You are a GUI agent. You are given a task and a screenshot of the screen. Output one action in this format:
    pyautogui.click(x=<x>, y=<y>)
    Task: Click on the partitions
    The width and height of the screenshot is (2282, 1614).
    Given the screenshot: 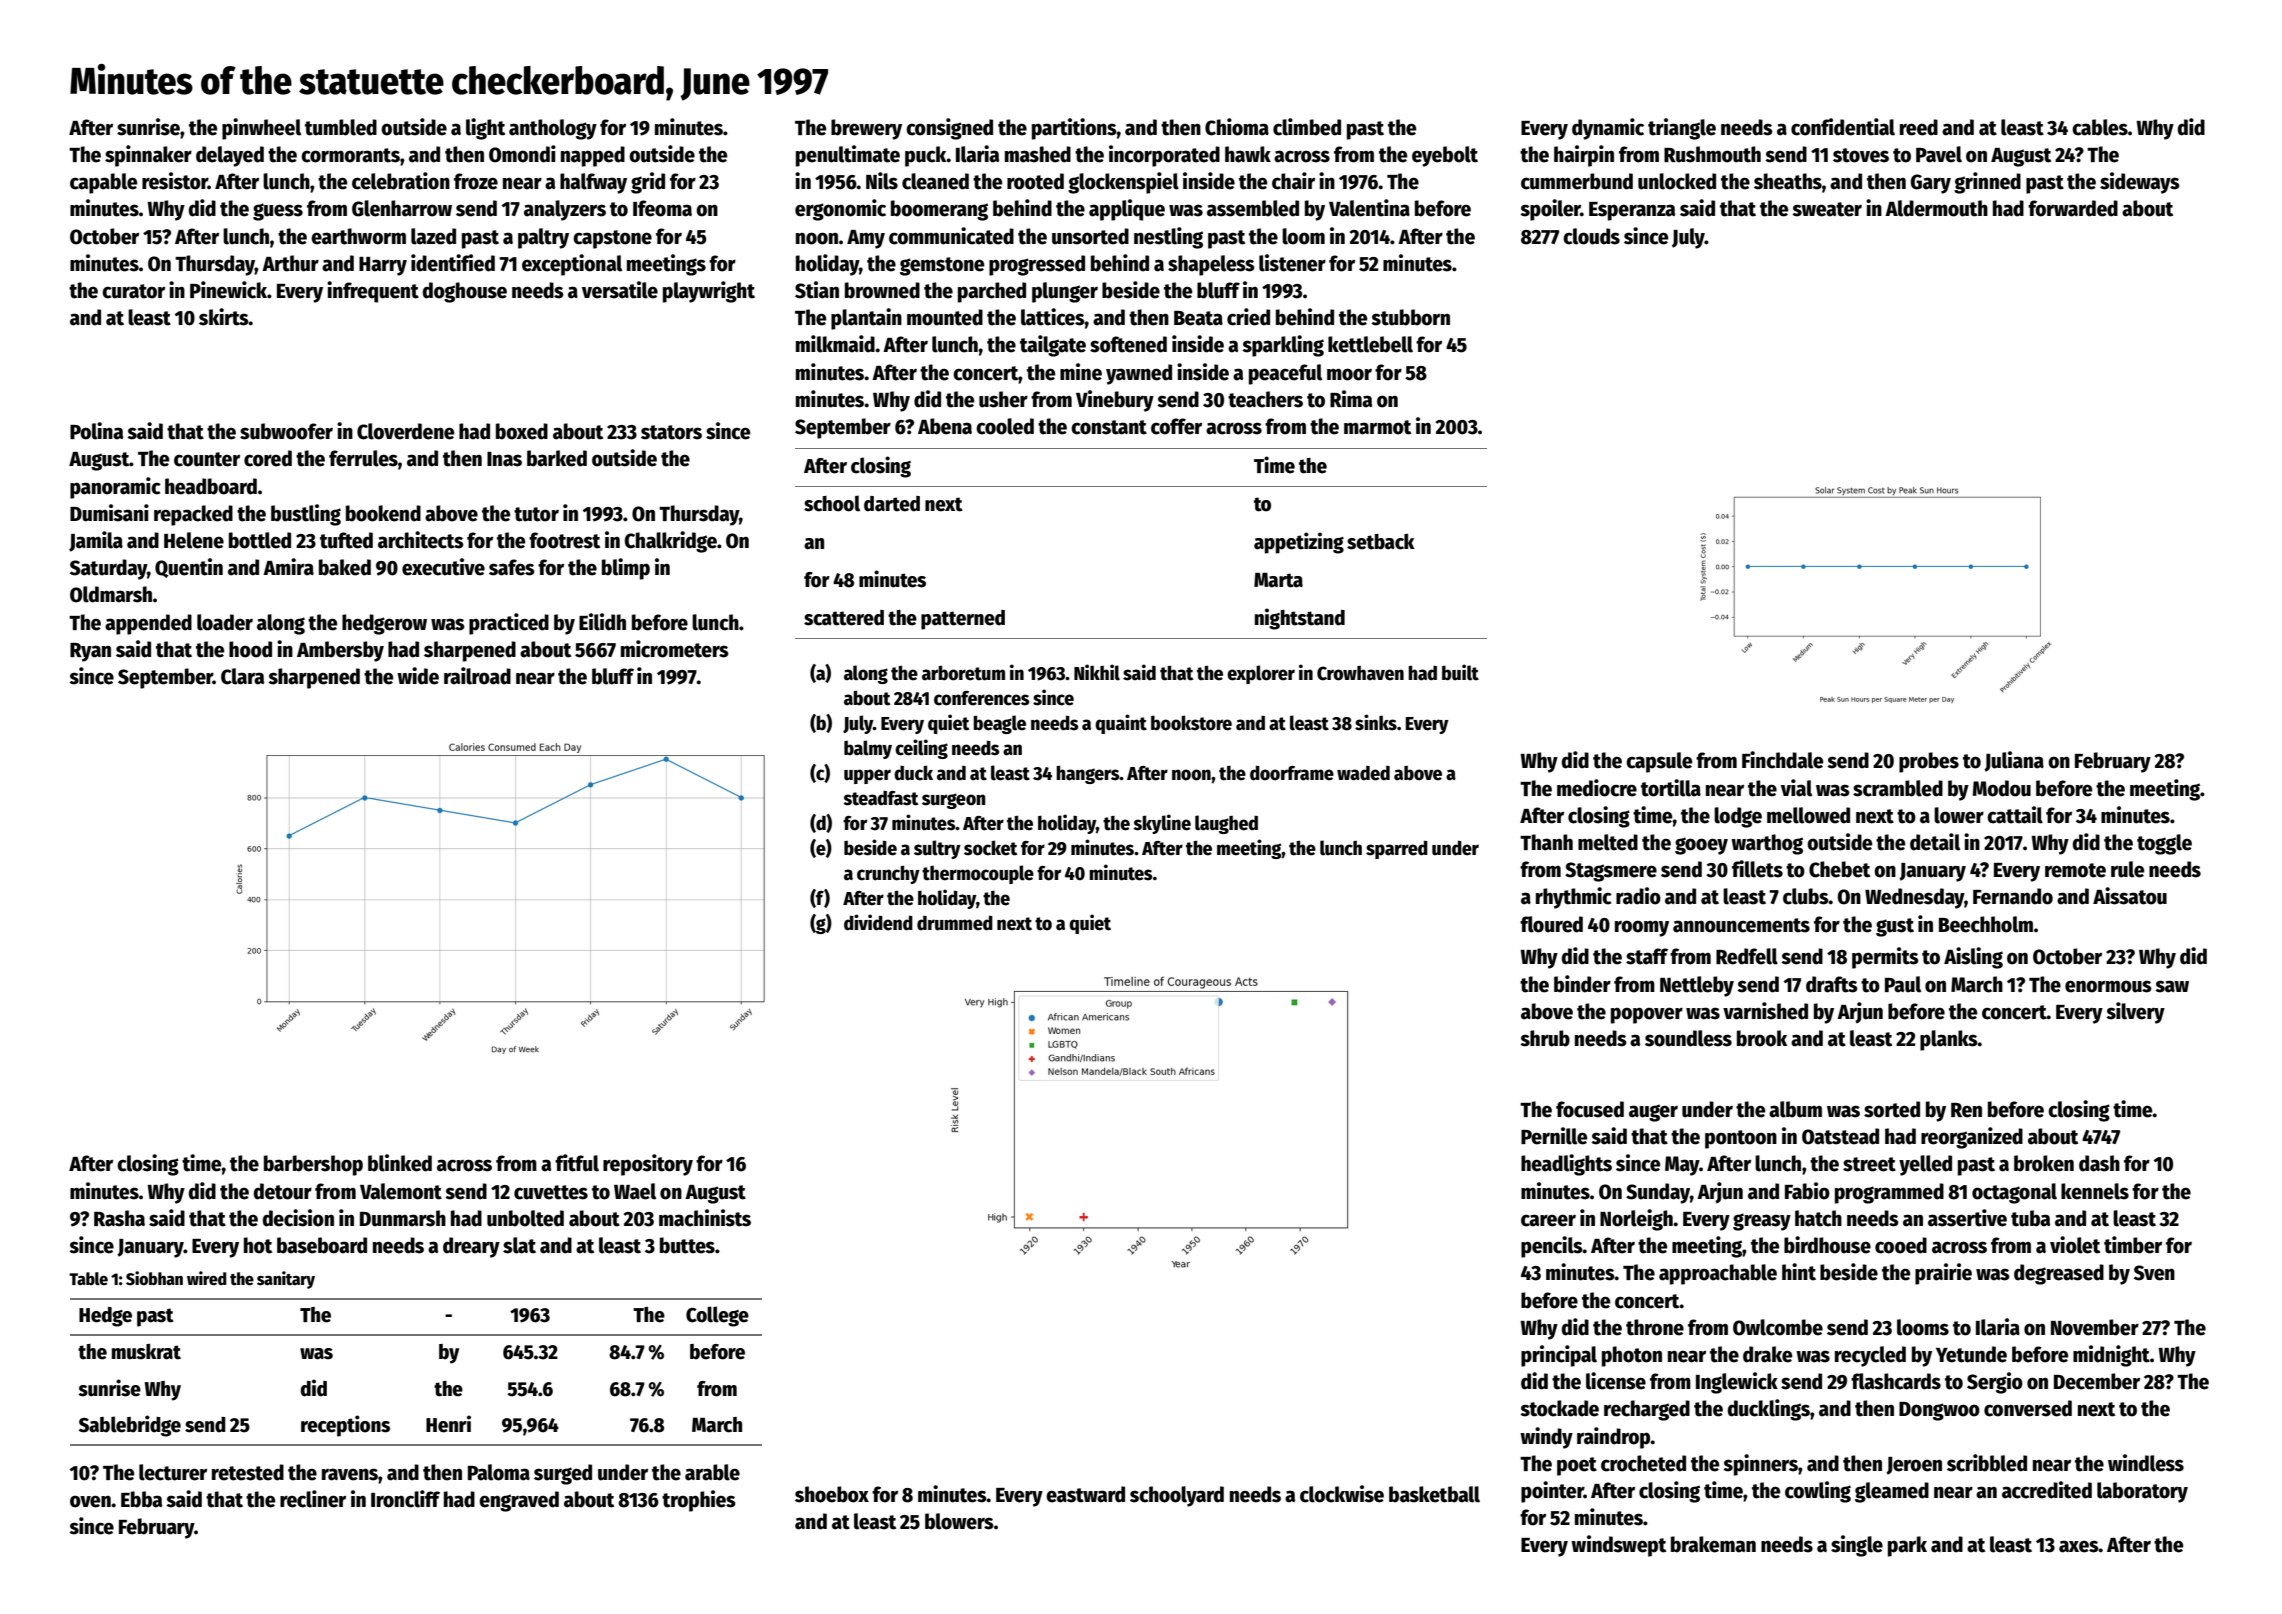 What is the action you would take?
    pyautogui.click(x=1074, y=129)
